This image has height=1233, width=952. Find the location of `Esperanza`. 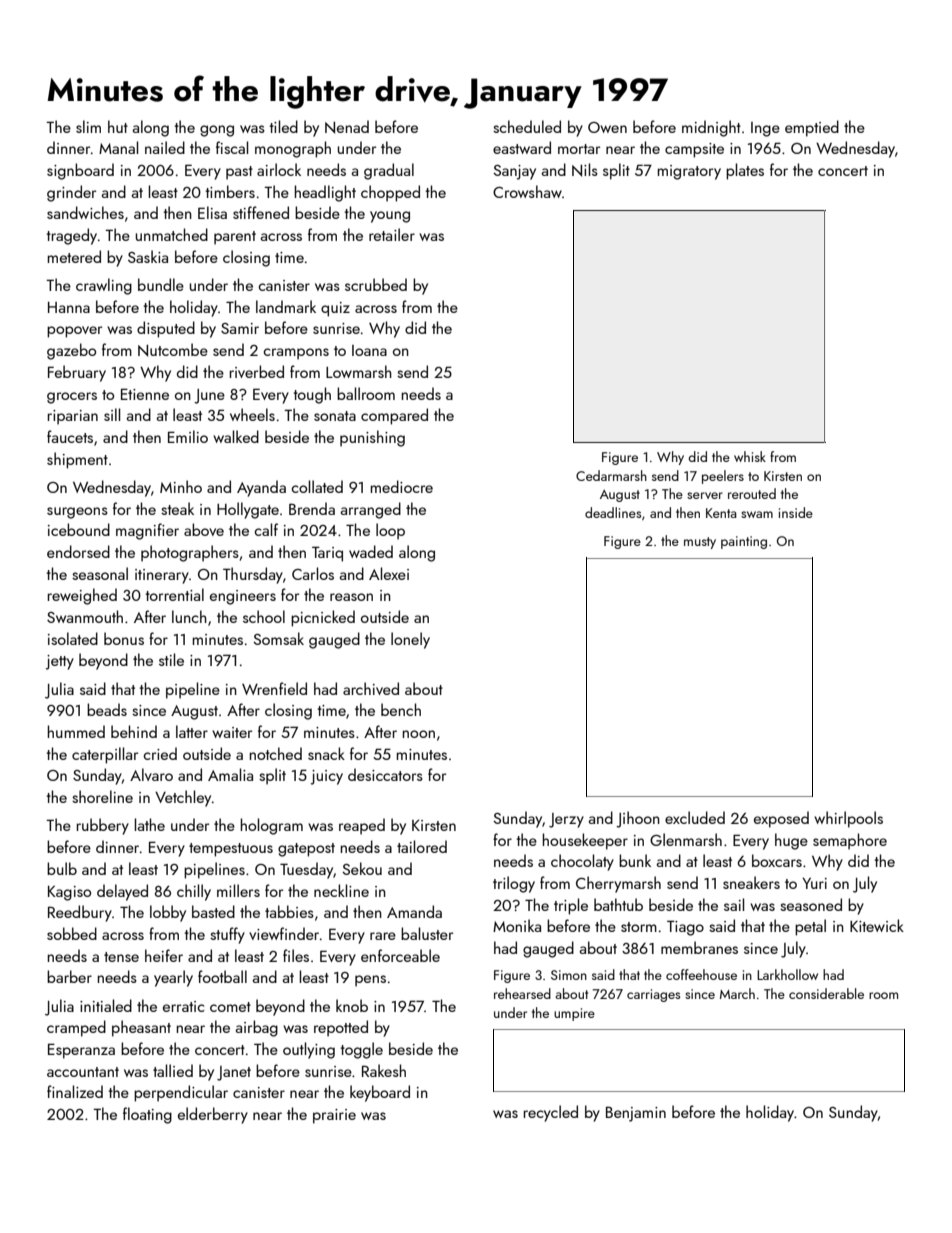

Esperanza is located at coordinates (81, 1051).
